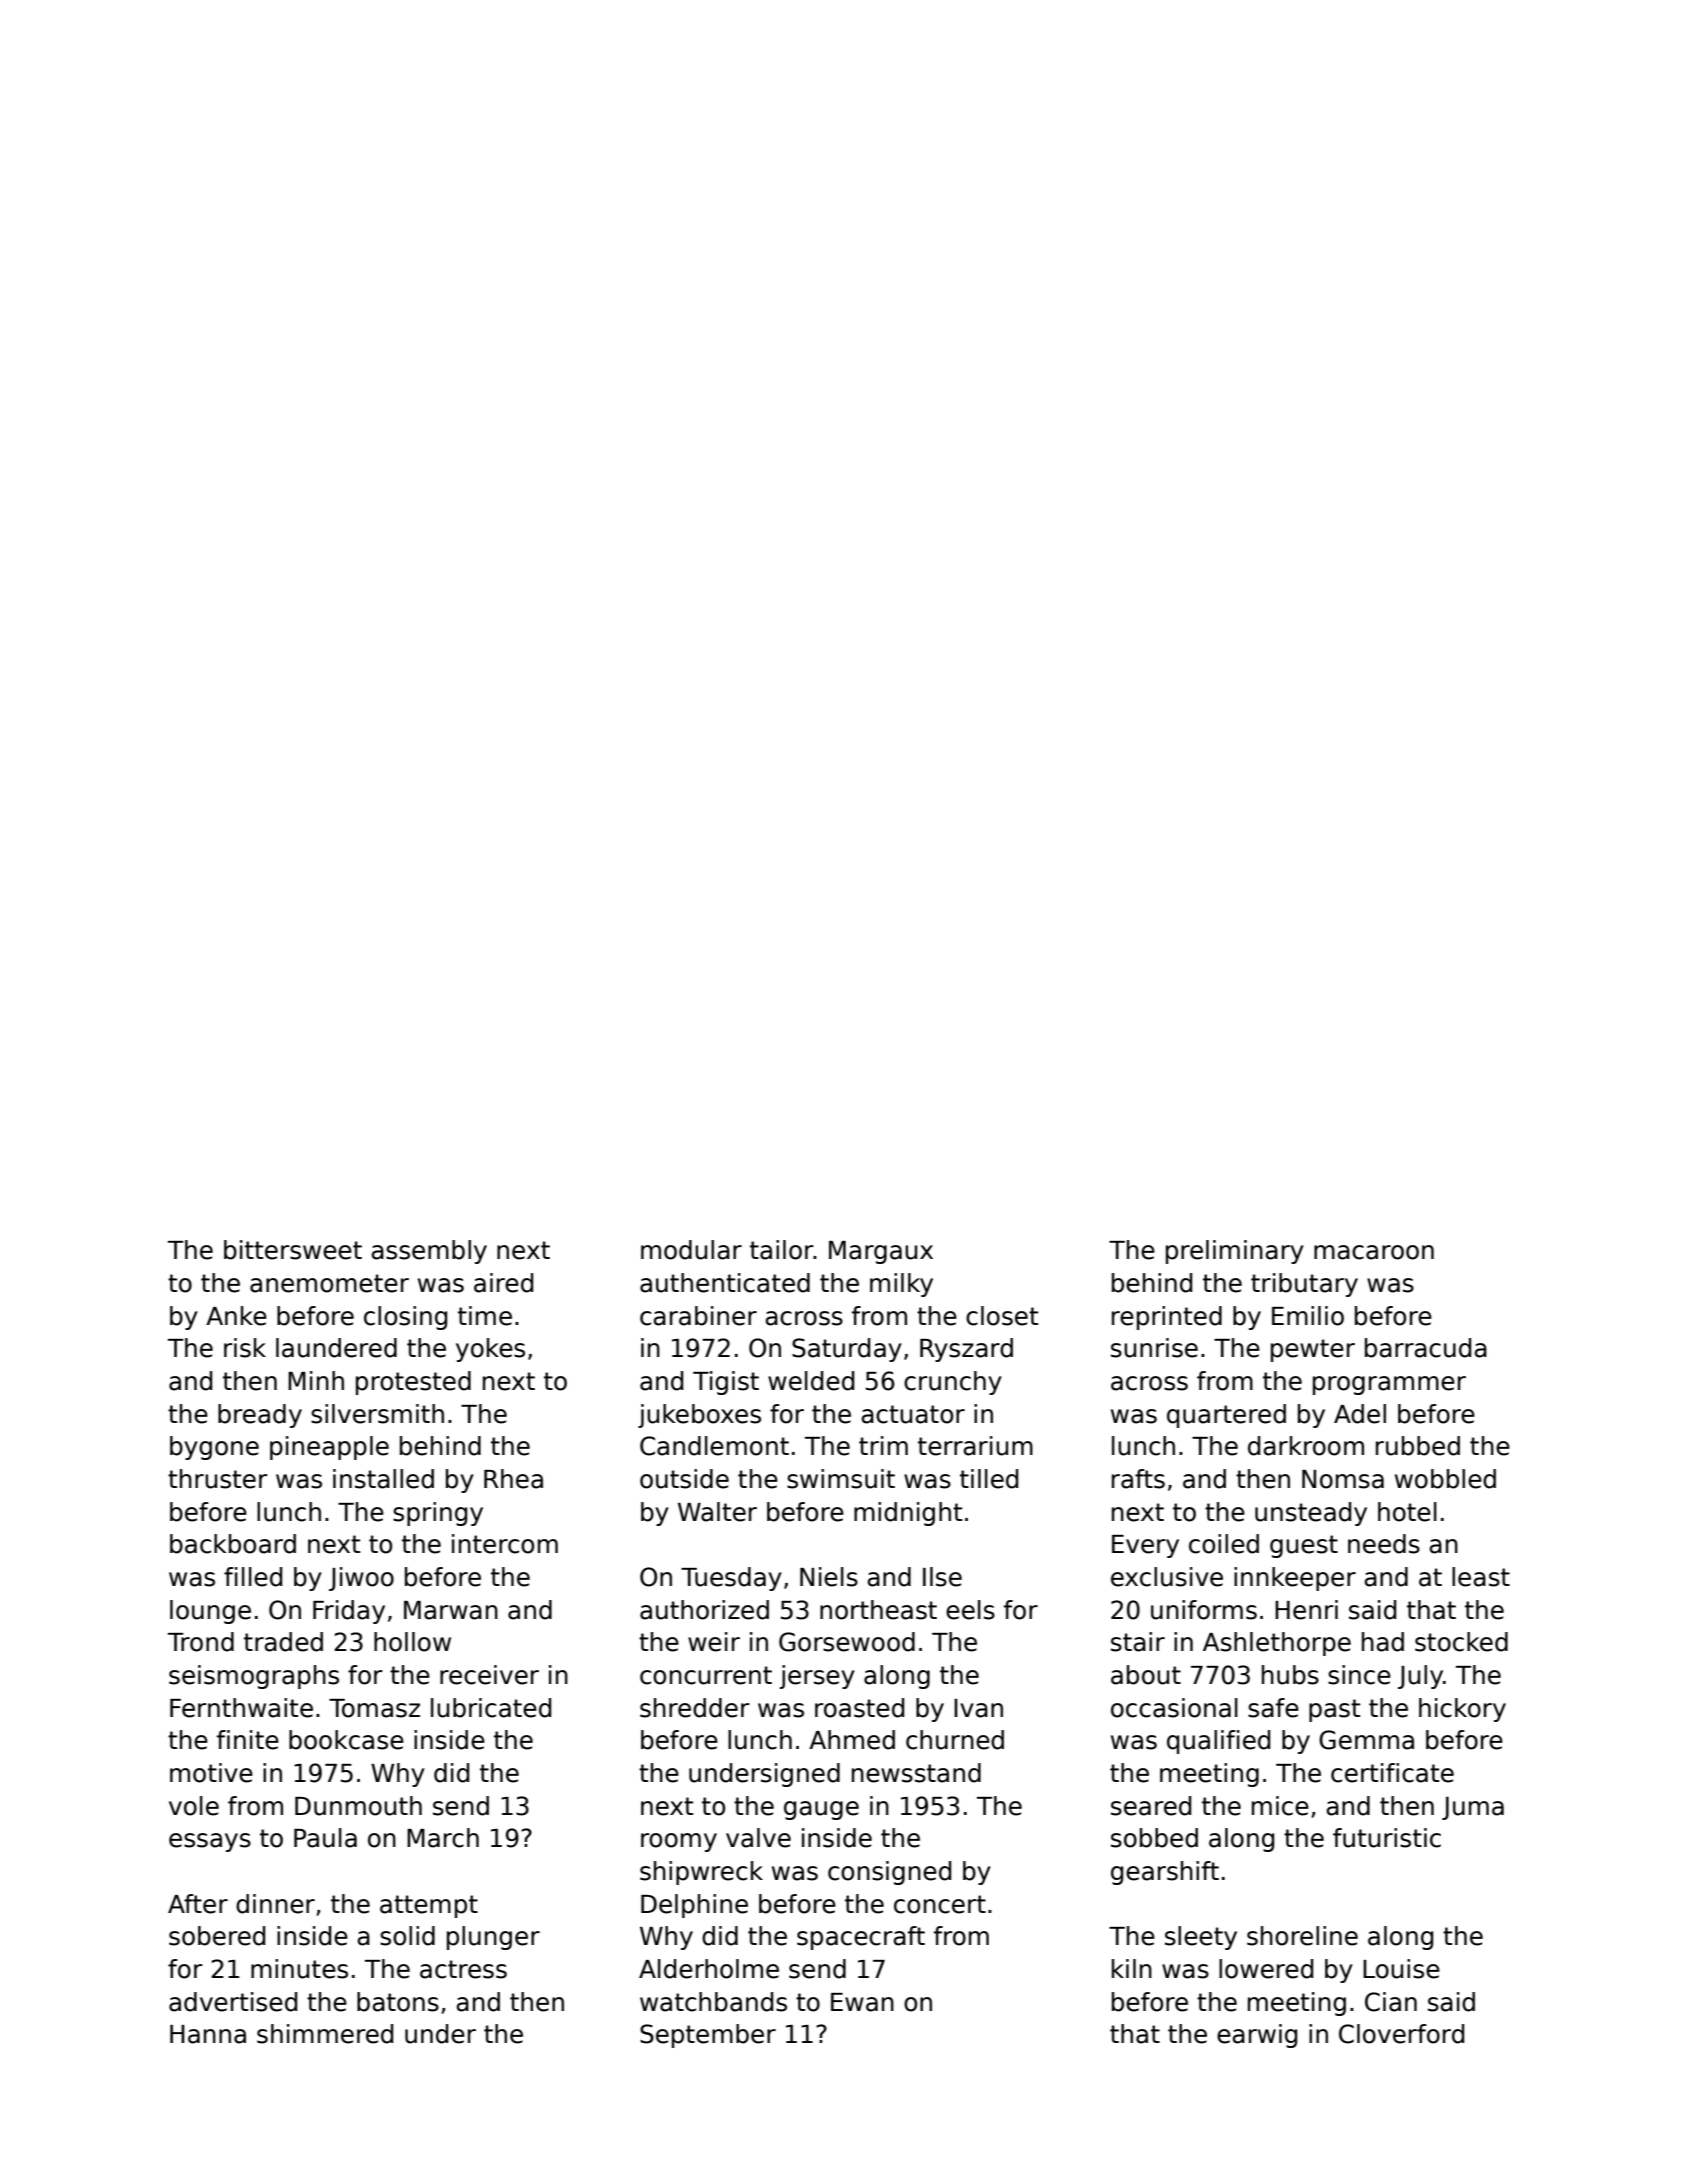  What do you see at coordinates (210, 1612) in the image?
I see `lounge` at bounding box center [210, 1612].
